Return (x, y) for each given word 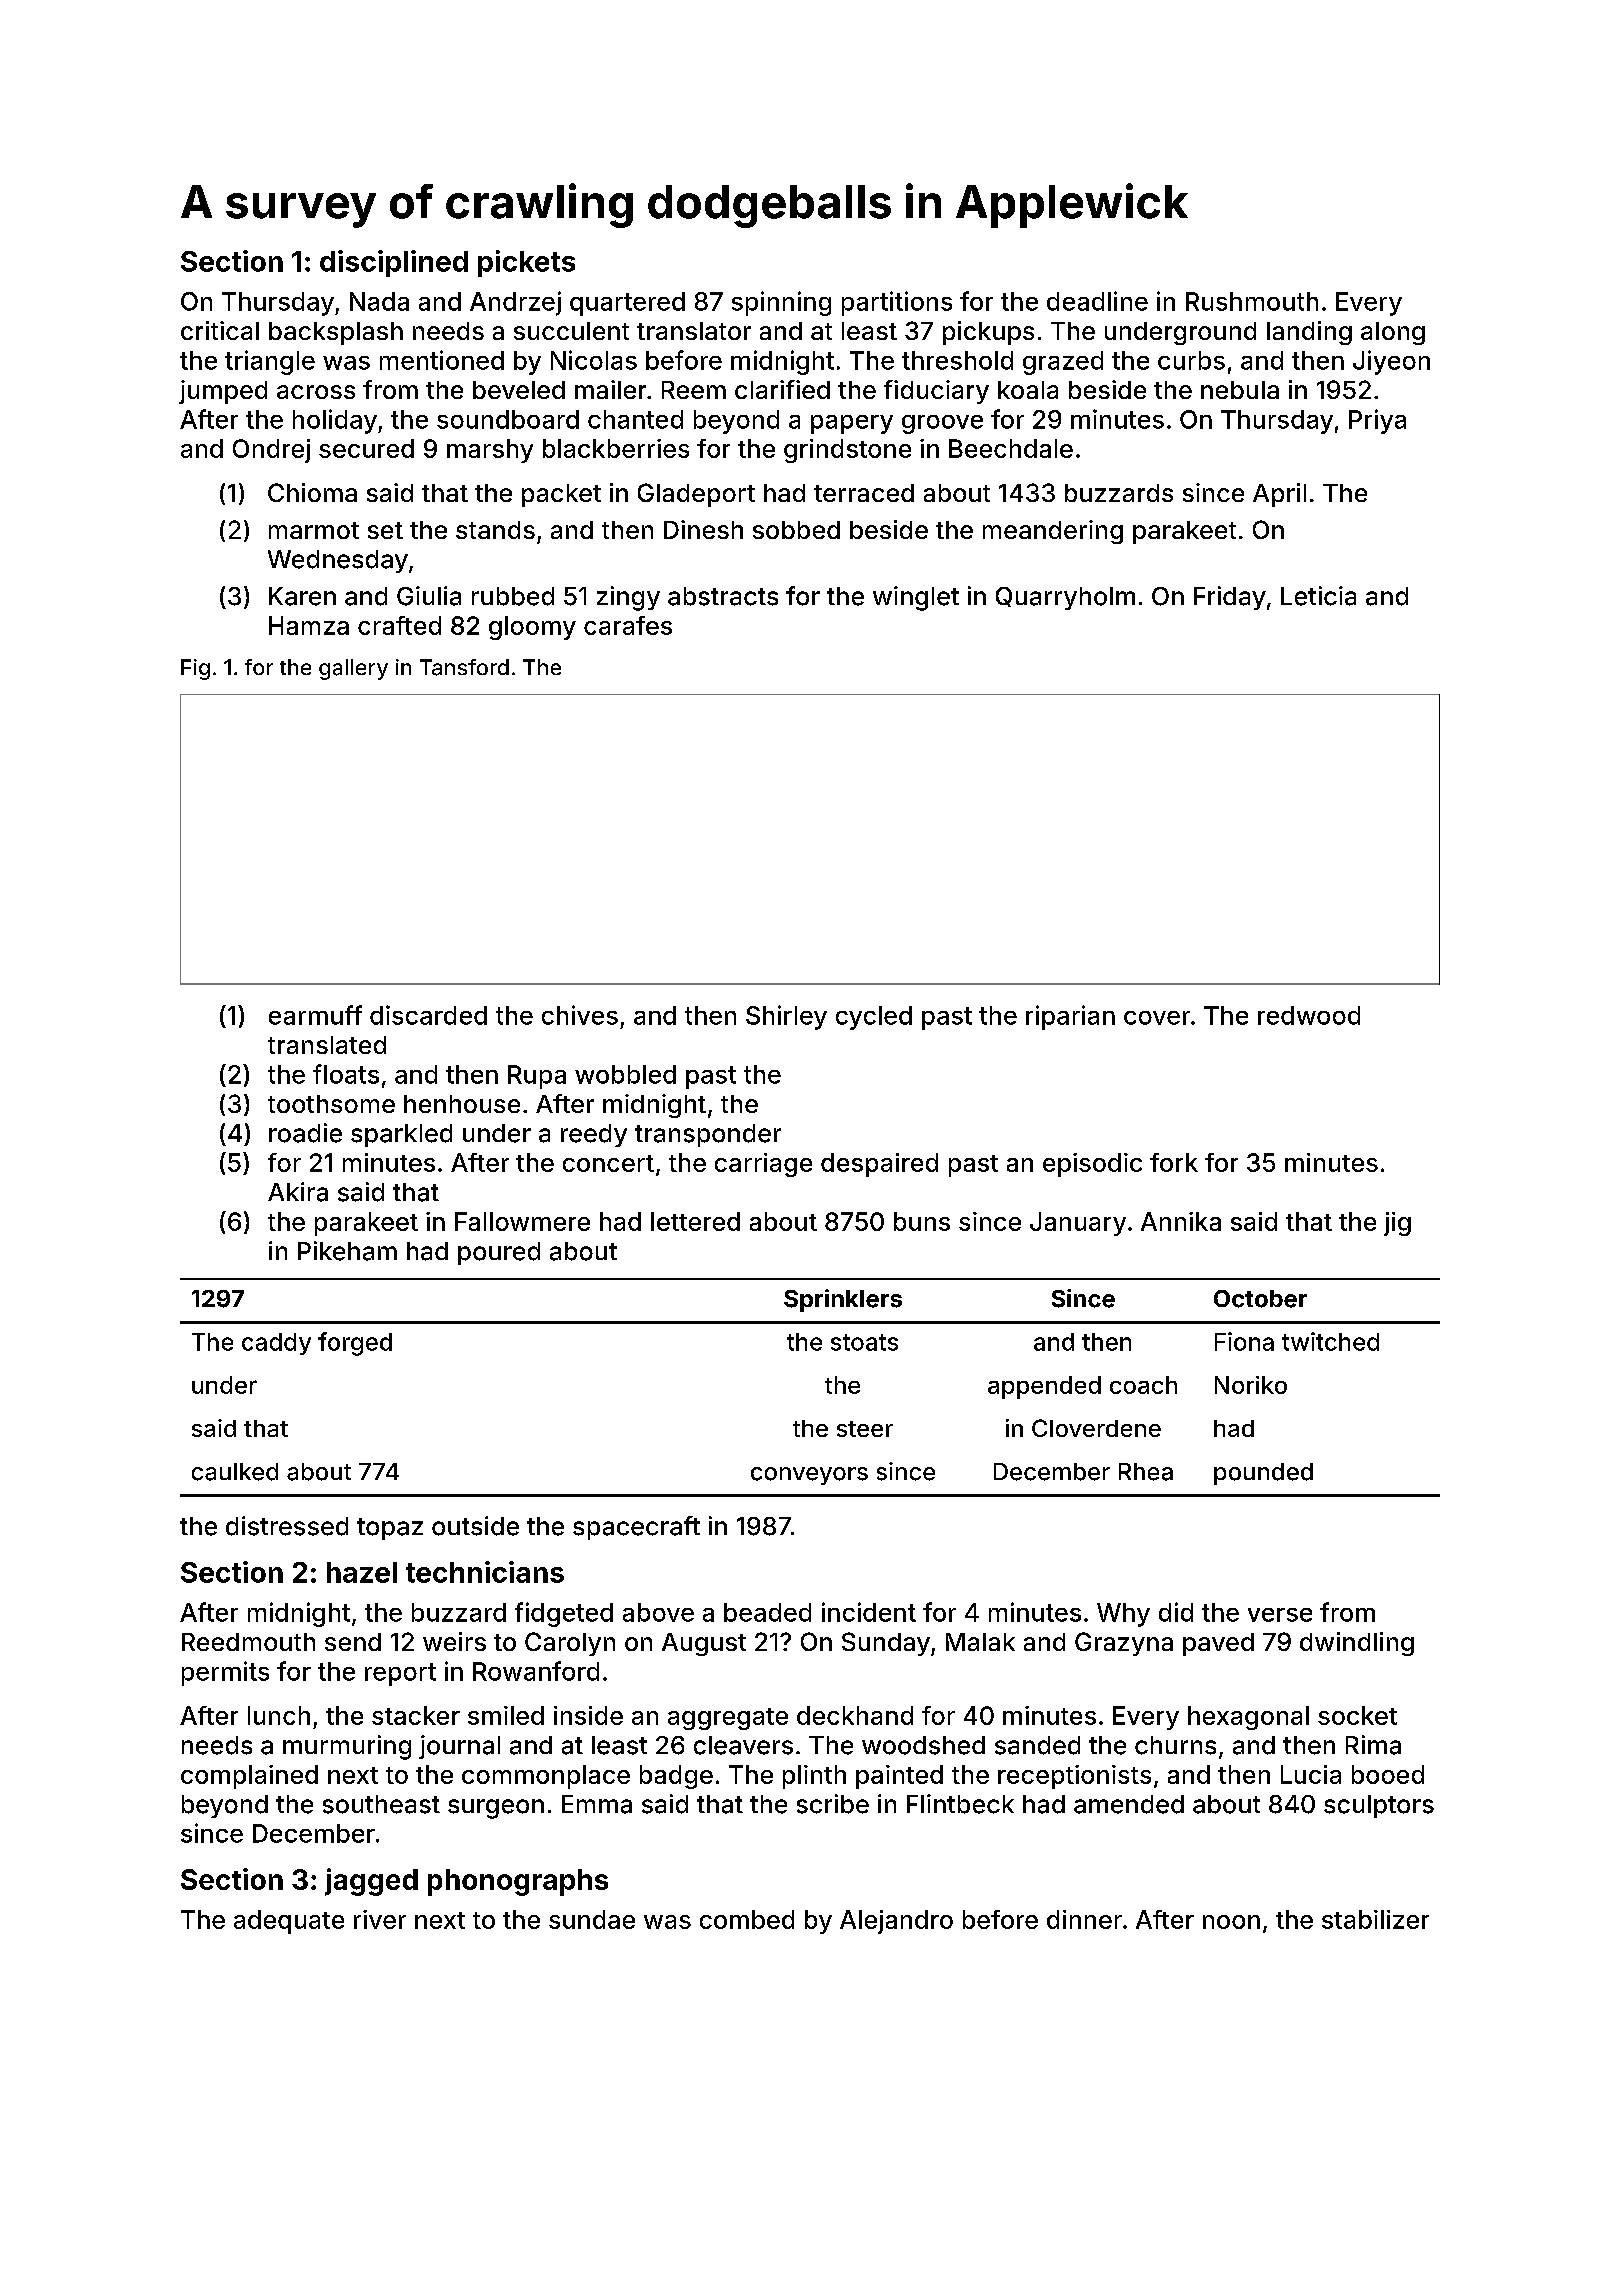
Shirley (786, 1017)
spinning (781, 303)
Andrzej (515, 303)
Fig (195, 669)
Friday (1230, 598)
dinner (1084, 1919)
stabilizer (1375, 1919)
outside (475, 1526)
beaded (767, 1612)
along (1393, 333)
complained (249, 1777)
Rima (1373, 1745)
